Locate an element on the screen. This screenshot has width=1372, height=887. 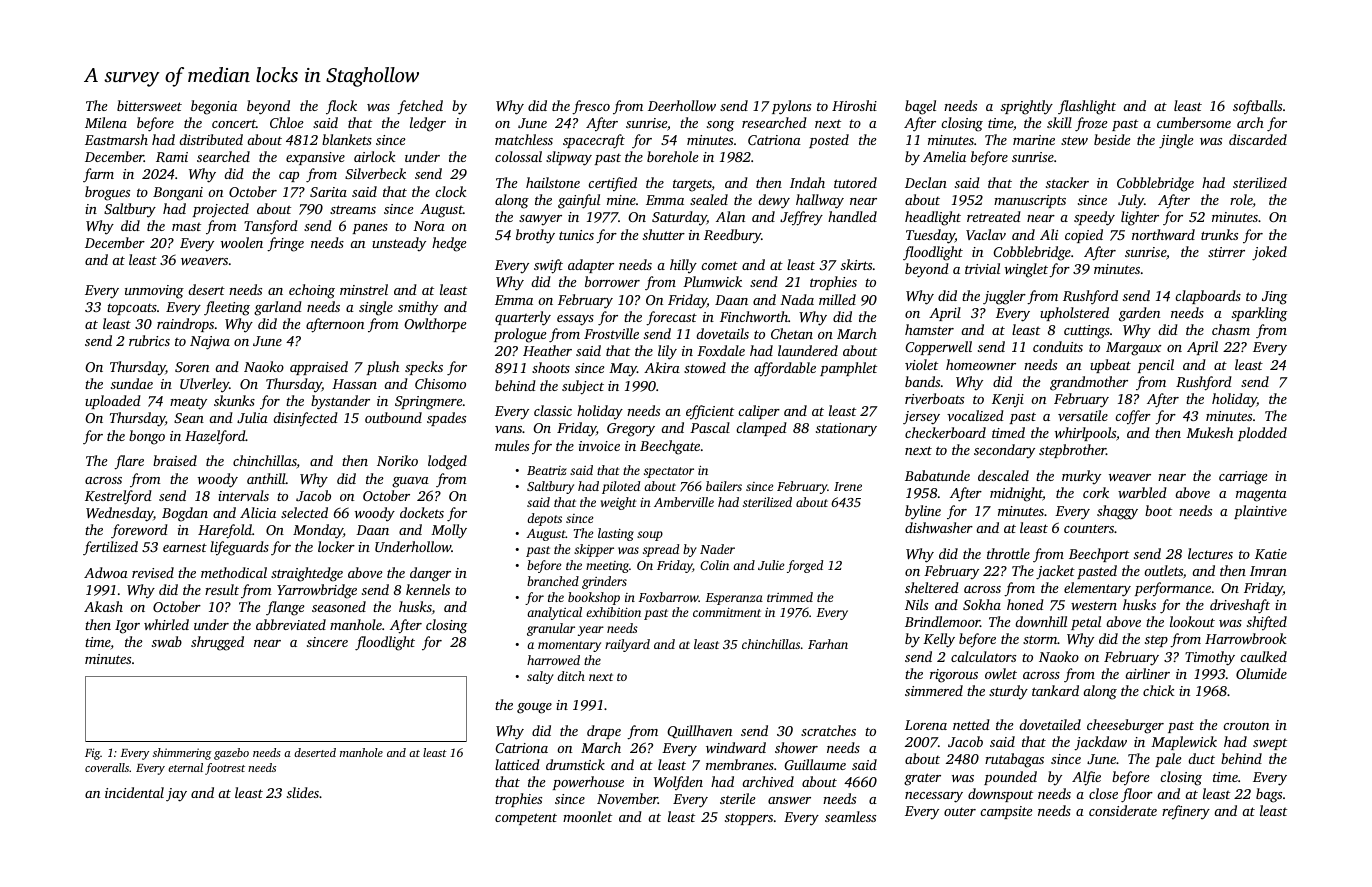
milled is located at coordinates (837, 299).
